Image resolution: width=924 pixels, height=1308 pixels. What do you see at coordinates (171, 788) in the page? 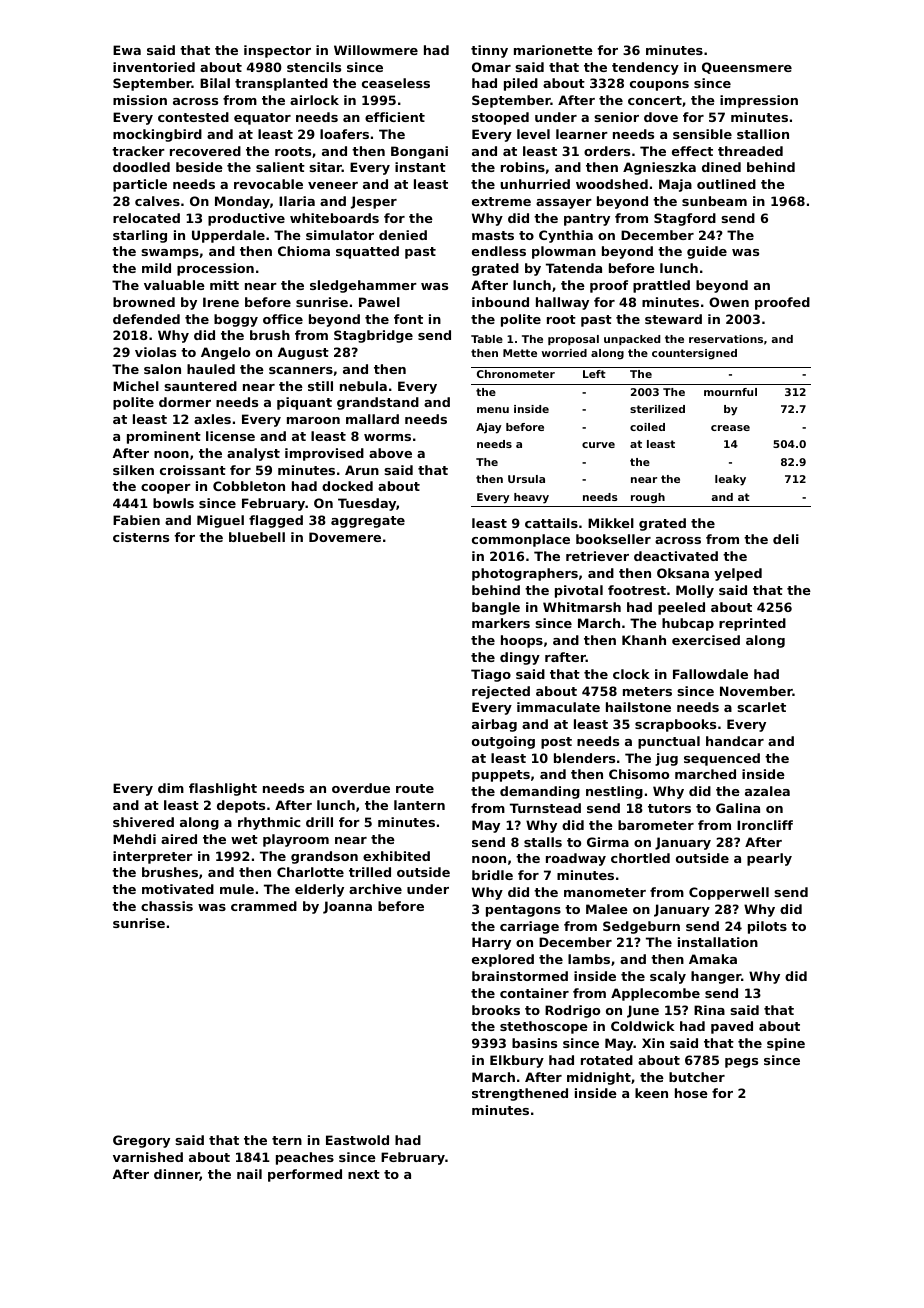
I see `dim` at bounding box center [171, 788].
